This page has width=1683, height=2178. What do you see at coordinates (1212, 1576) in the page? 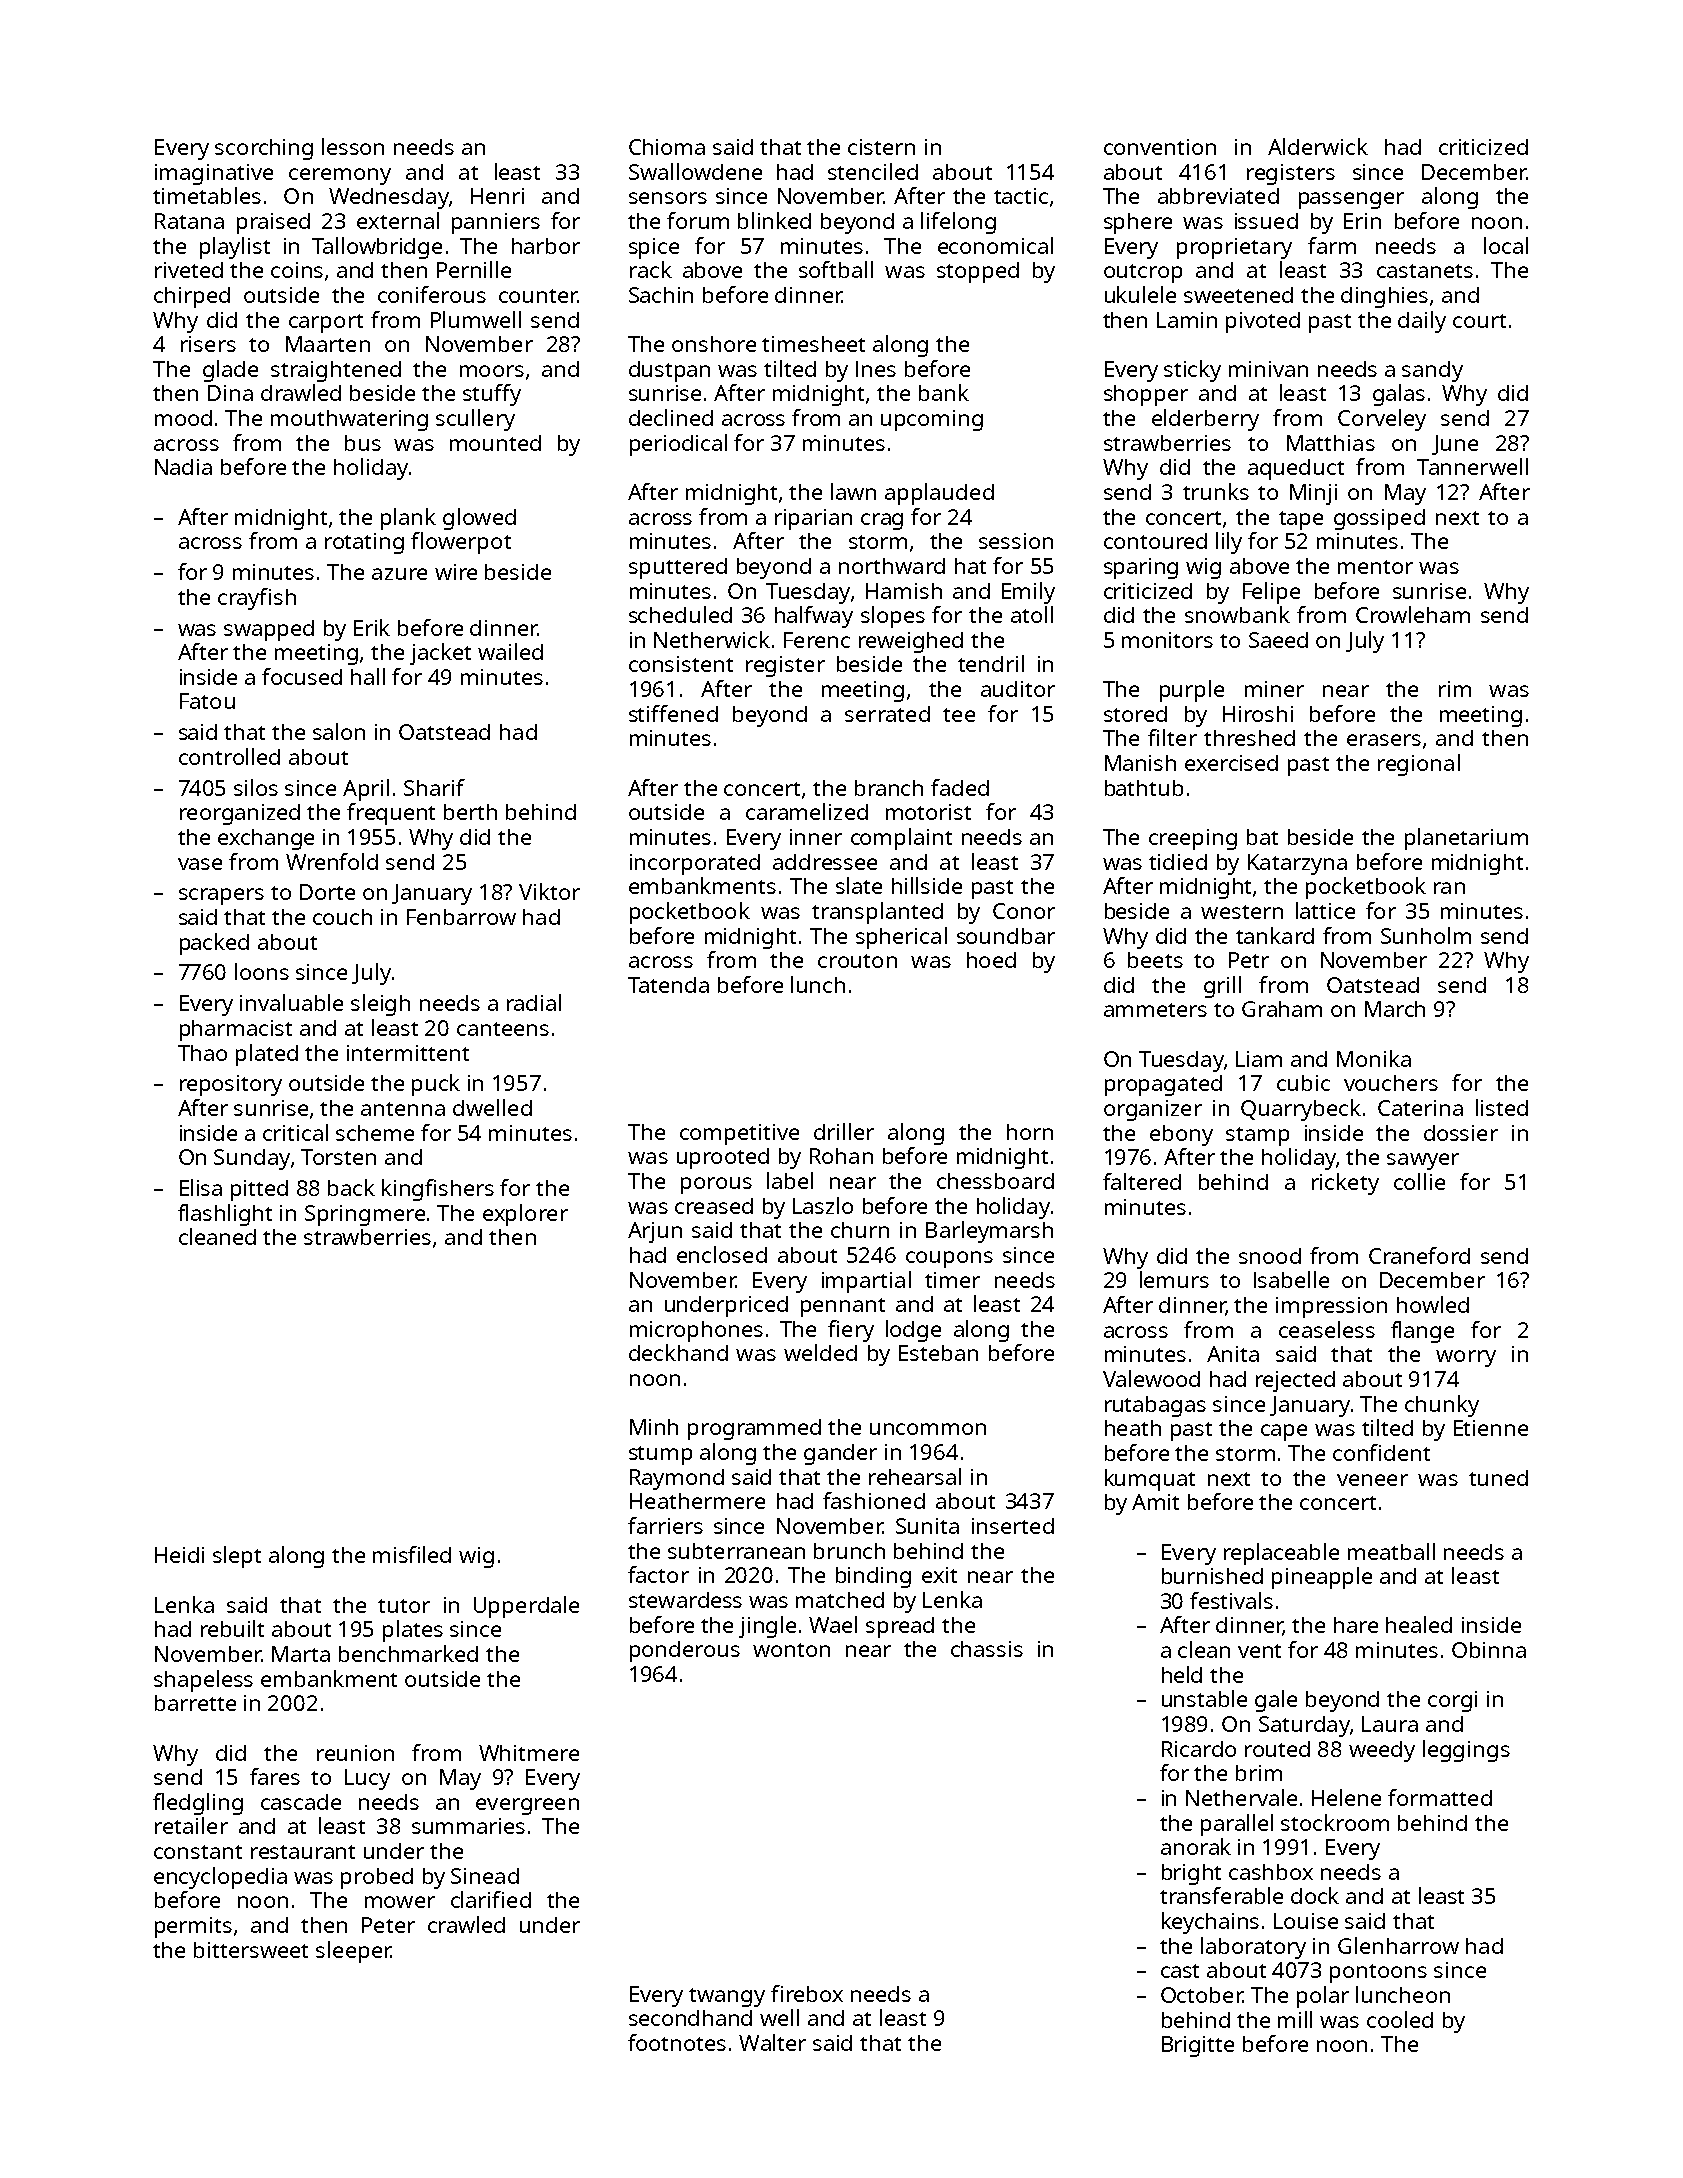
I see `burnished` at bounding box center [1212, 1576].
